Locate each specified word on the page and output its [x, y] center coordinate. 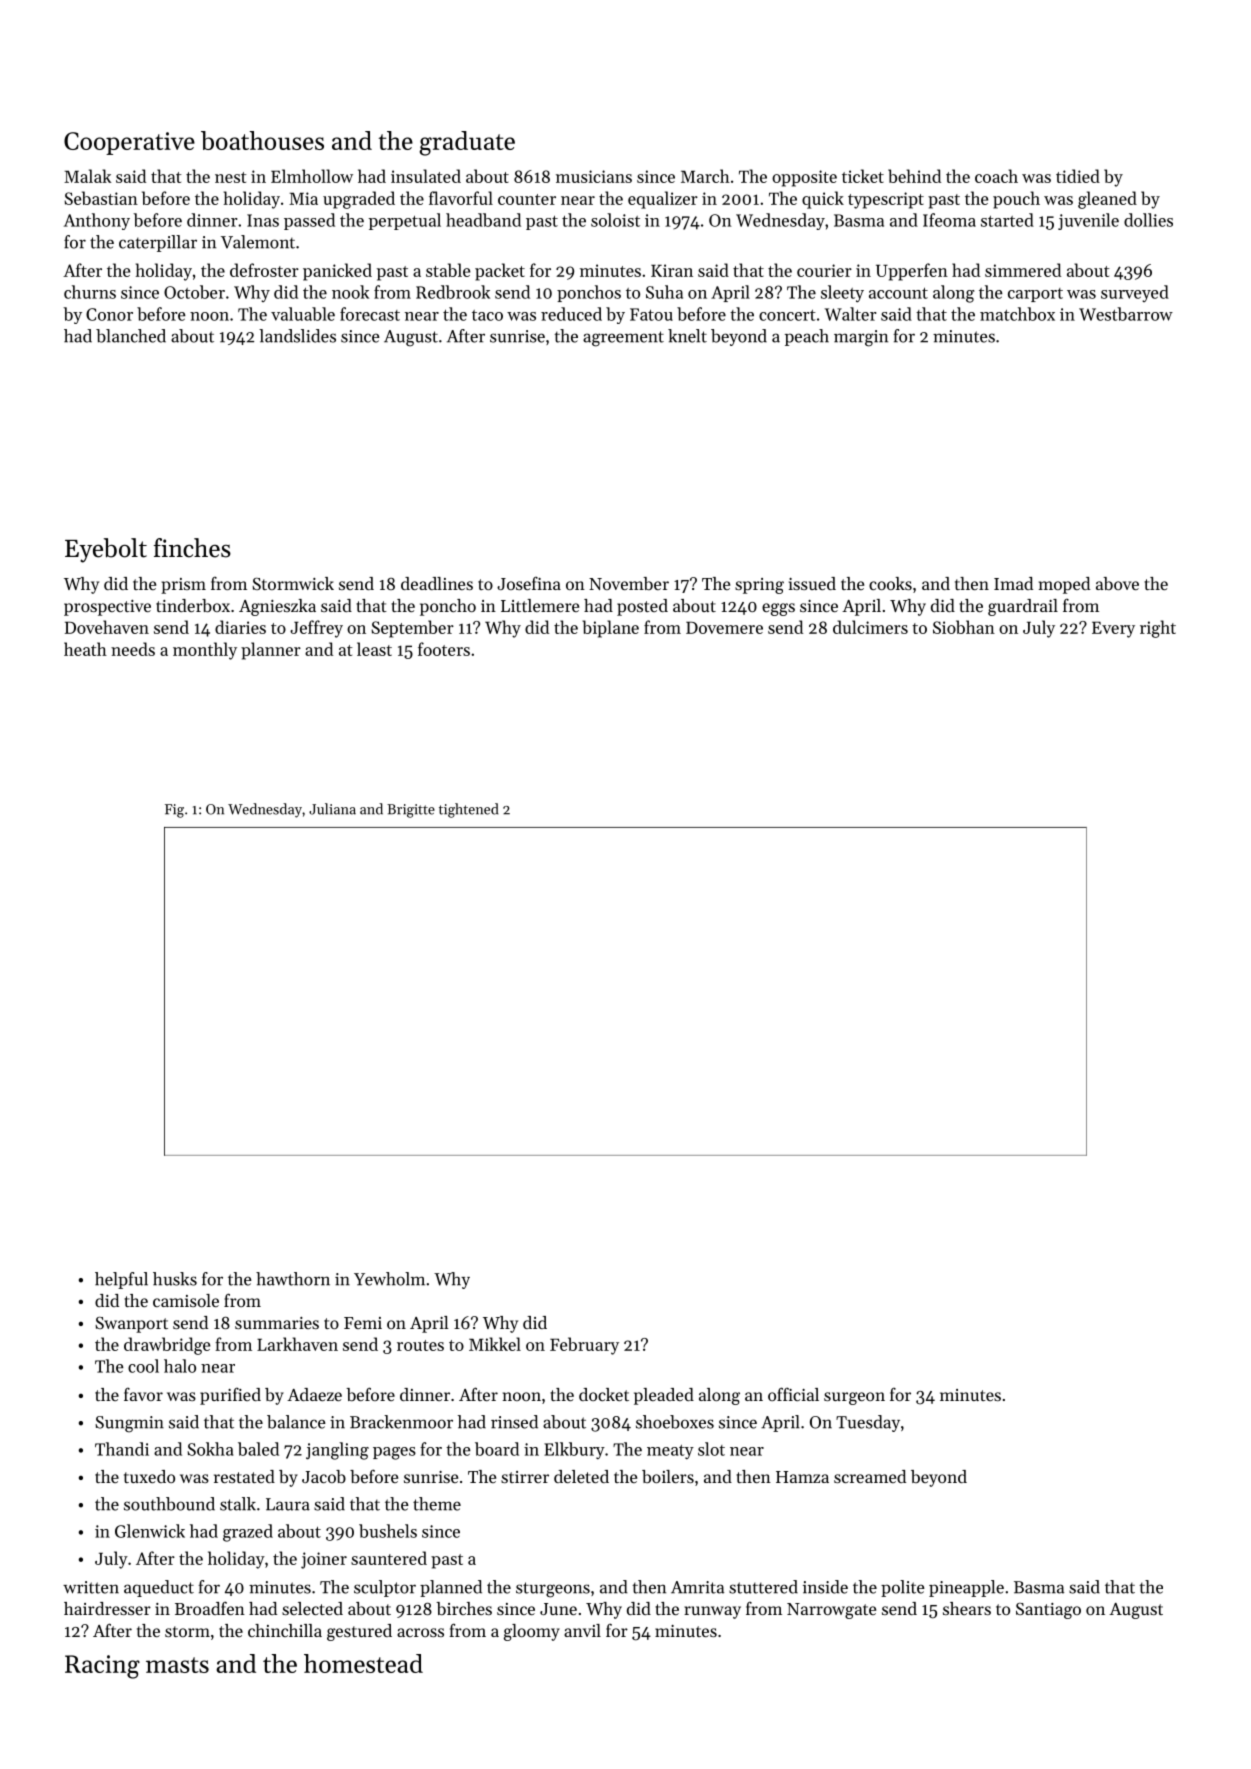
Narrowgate [831, 1611]
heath [85, 649]
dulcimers [870, 627]
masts [177, 1665]
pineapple [966, 1588]
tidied [1078, 176]
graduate [467, 143]
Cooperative [129, 143]
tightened [468, 810]
